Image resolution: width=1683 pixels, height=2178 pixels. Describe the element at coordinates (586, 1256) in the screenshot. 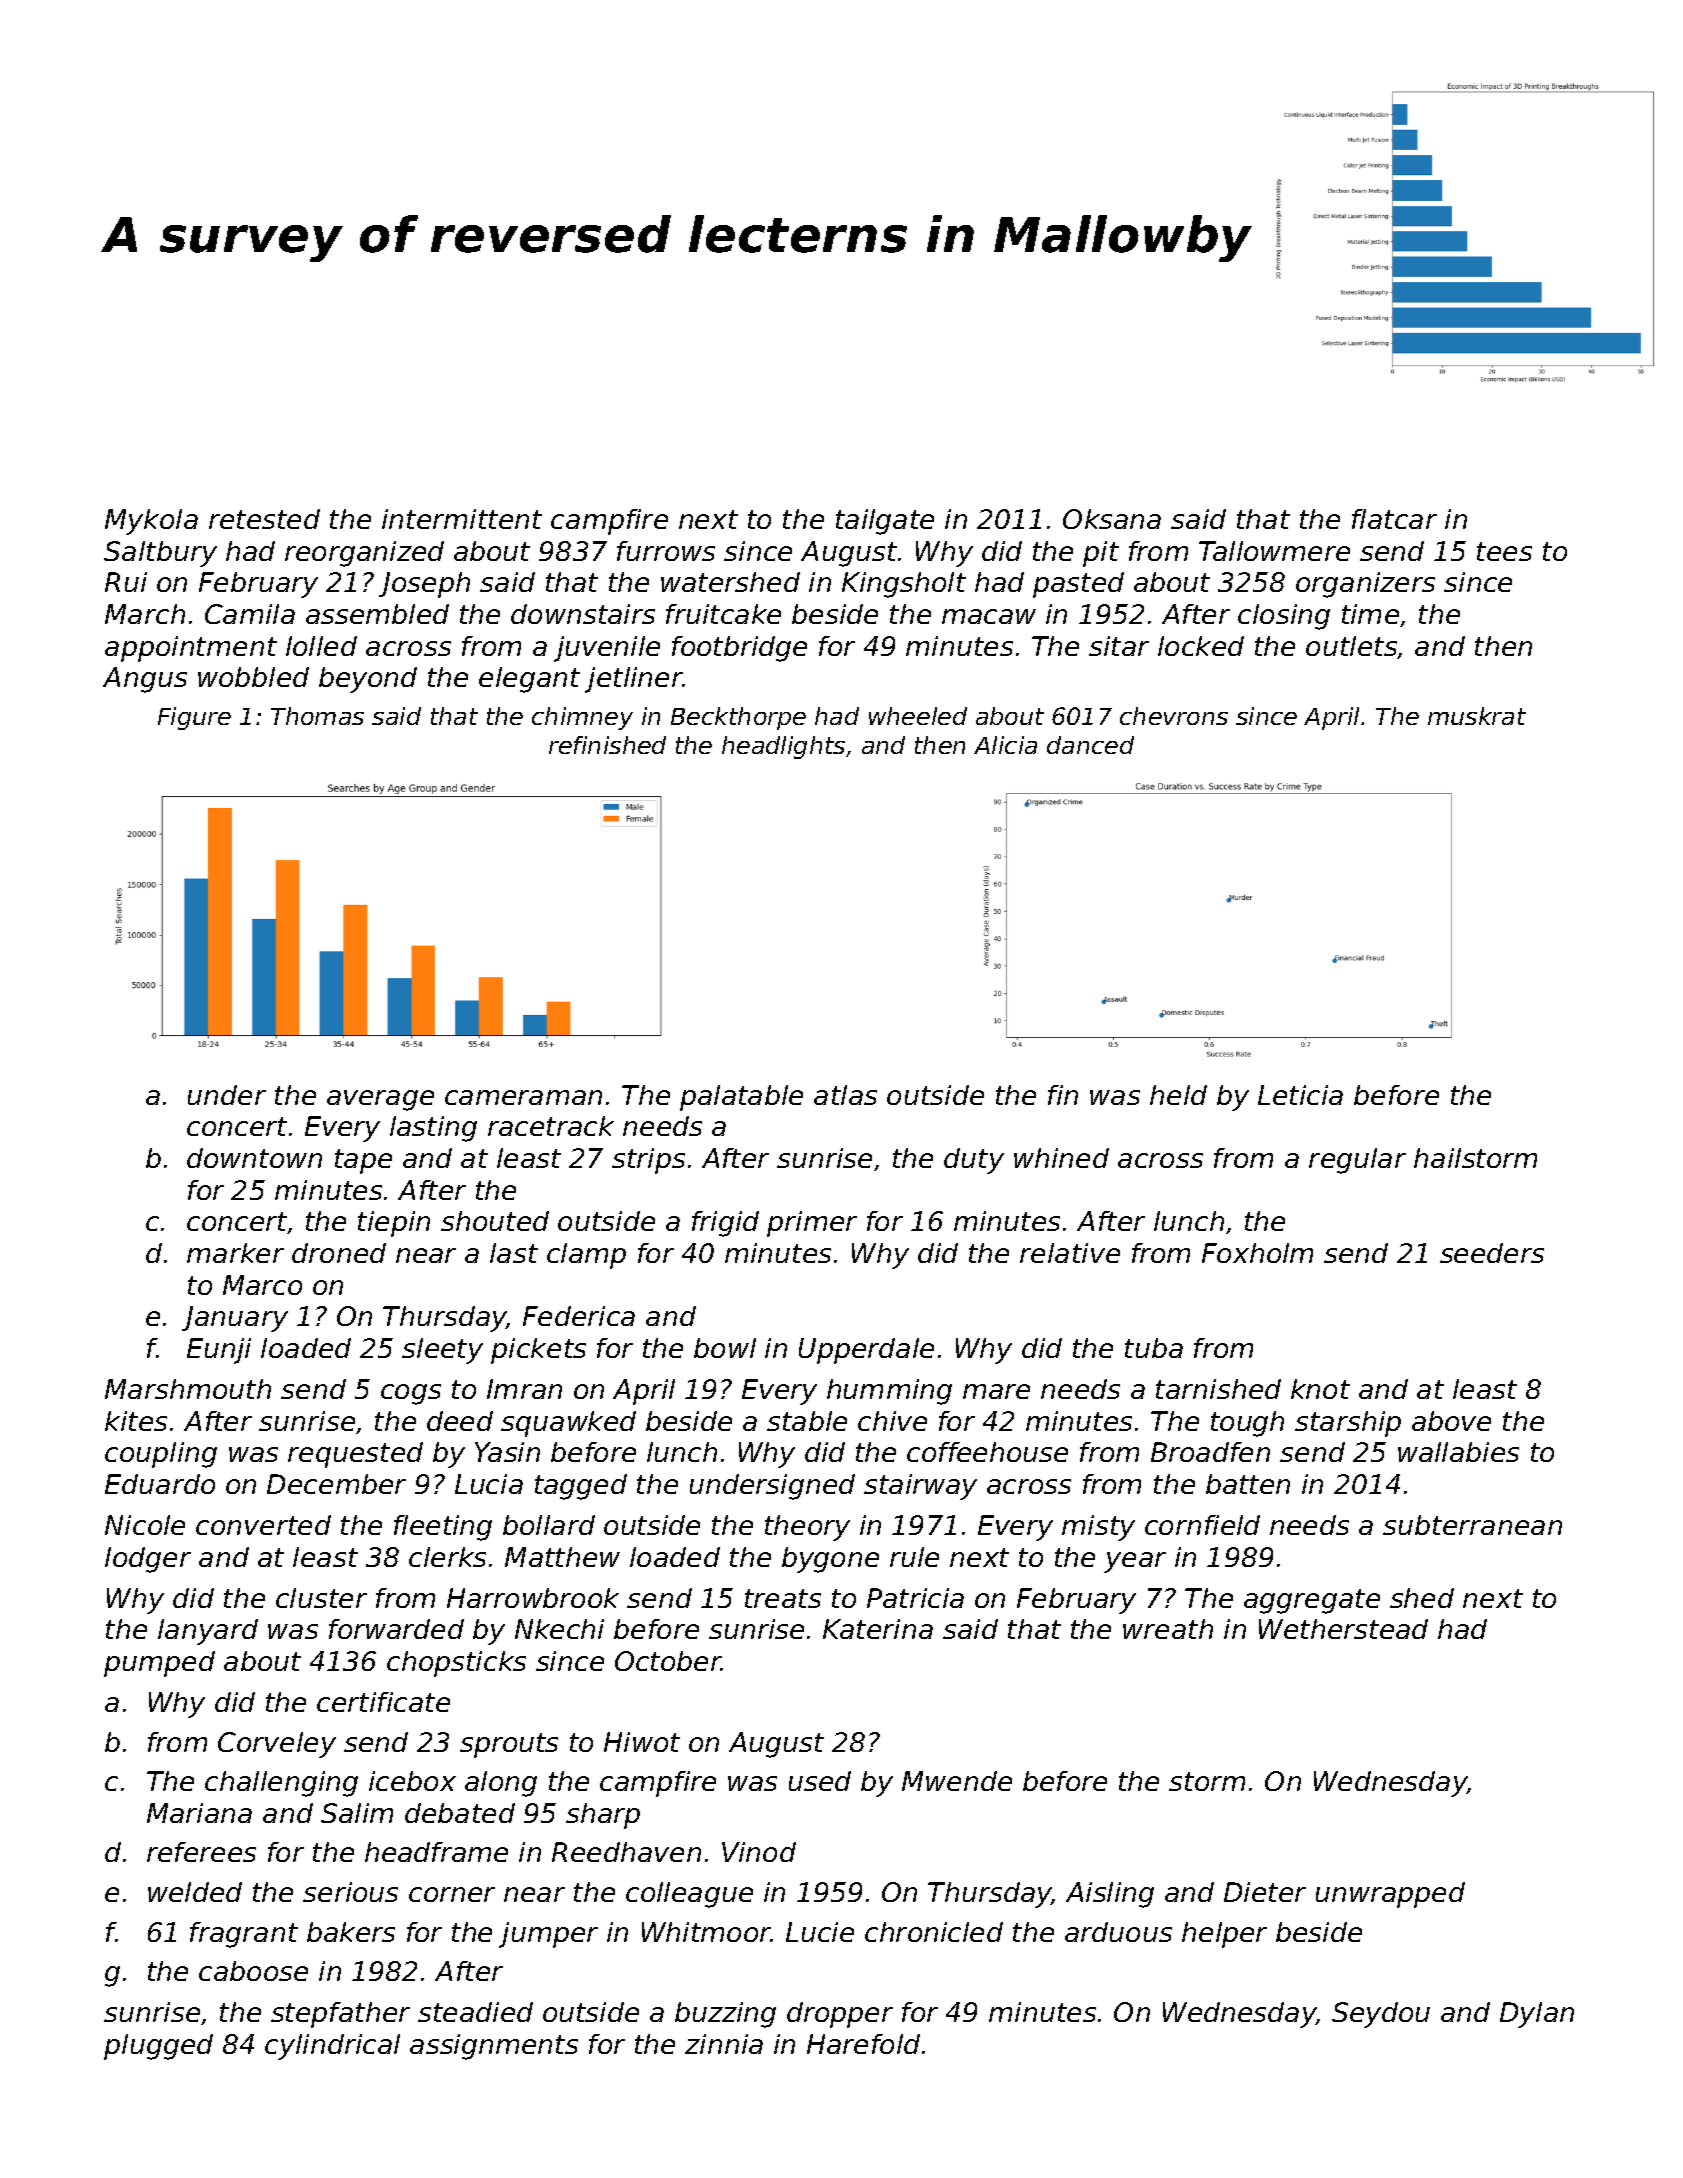

I see `clamp` at that location.
